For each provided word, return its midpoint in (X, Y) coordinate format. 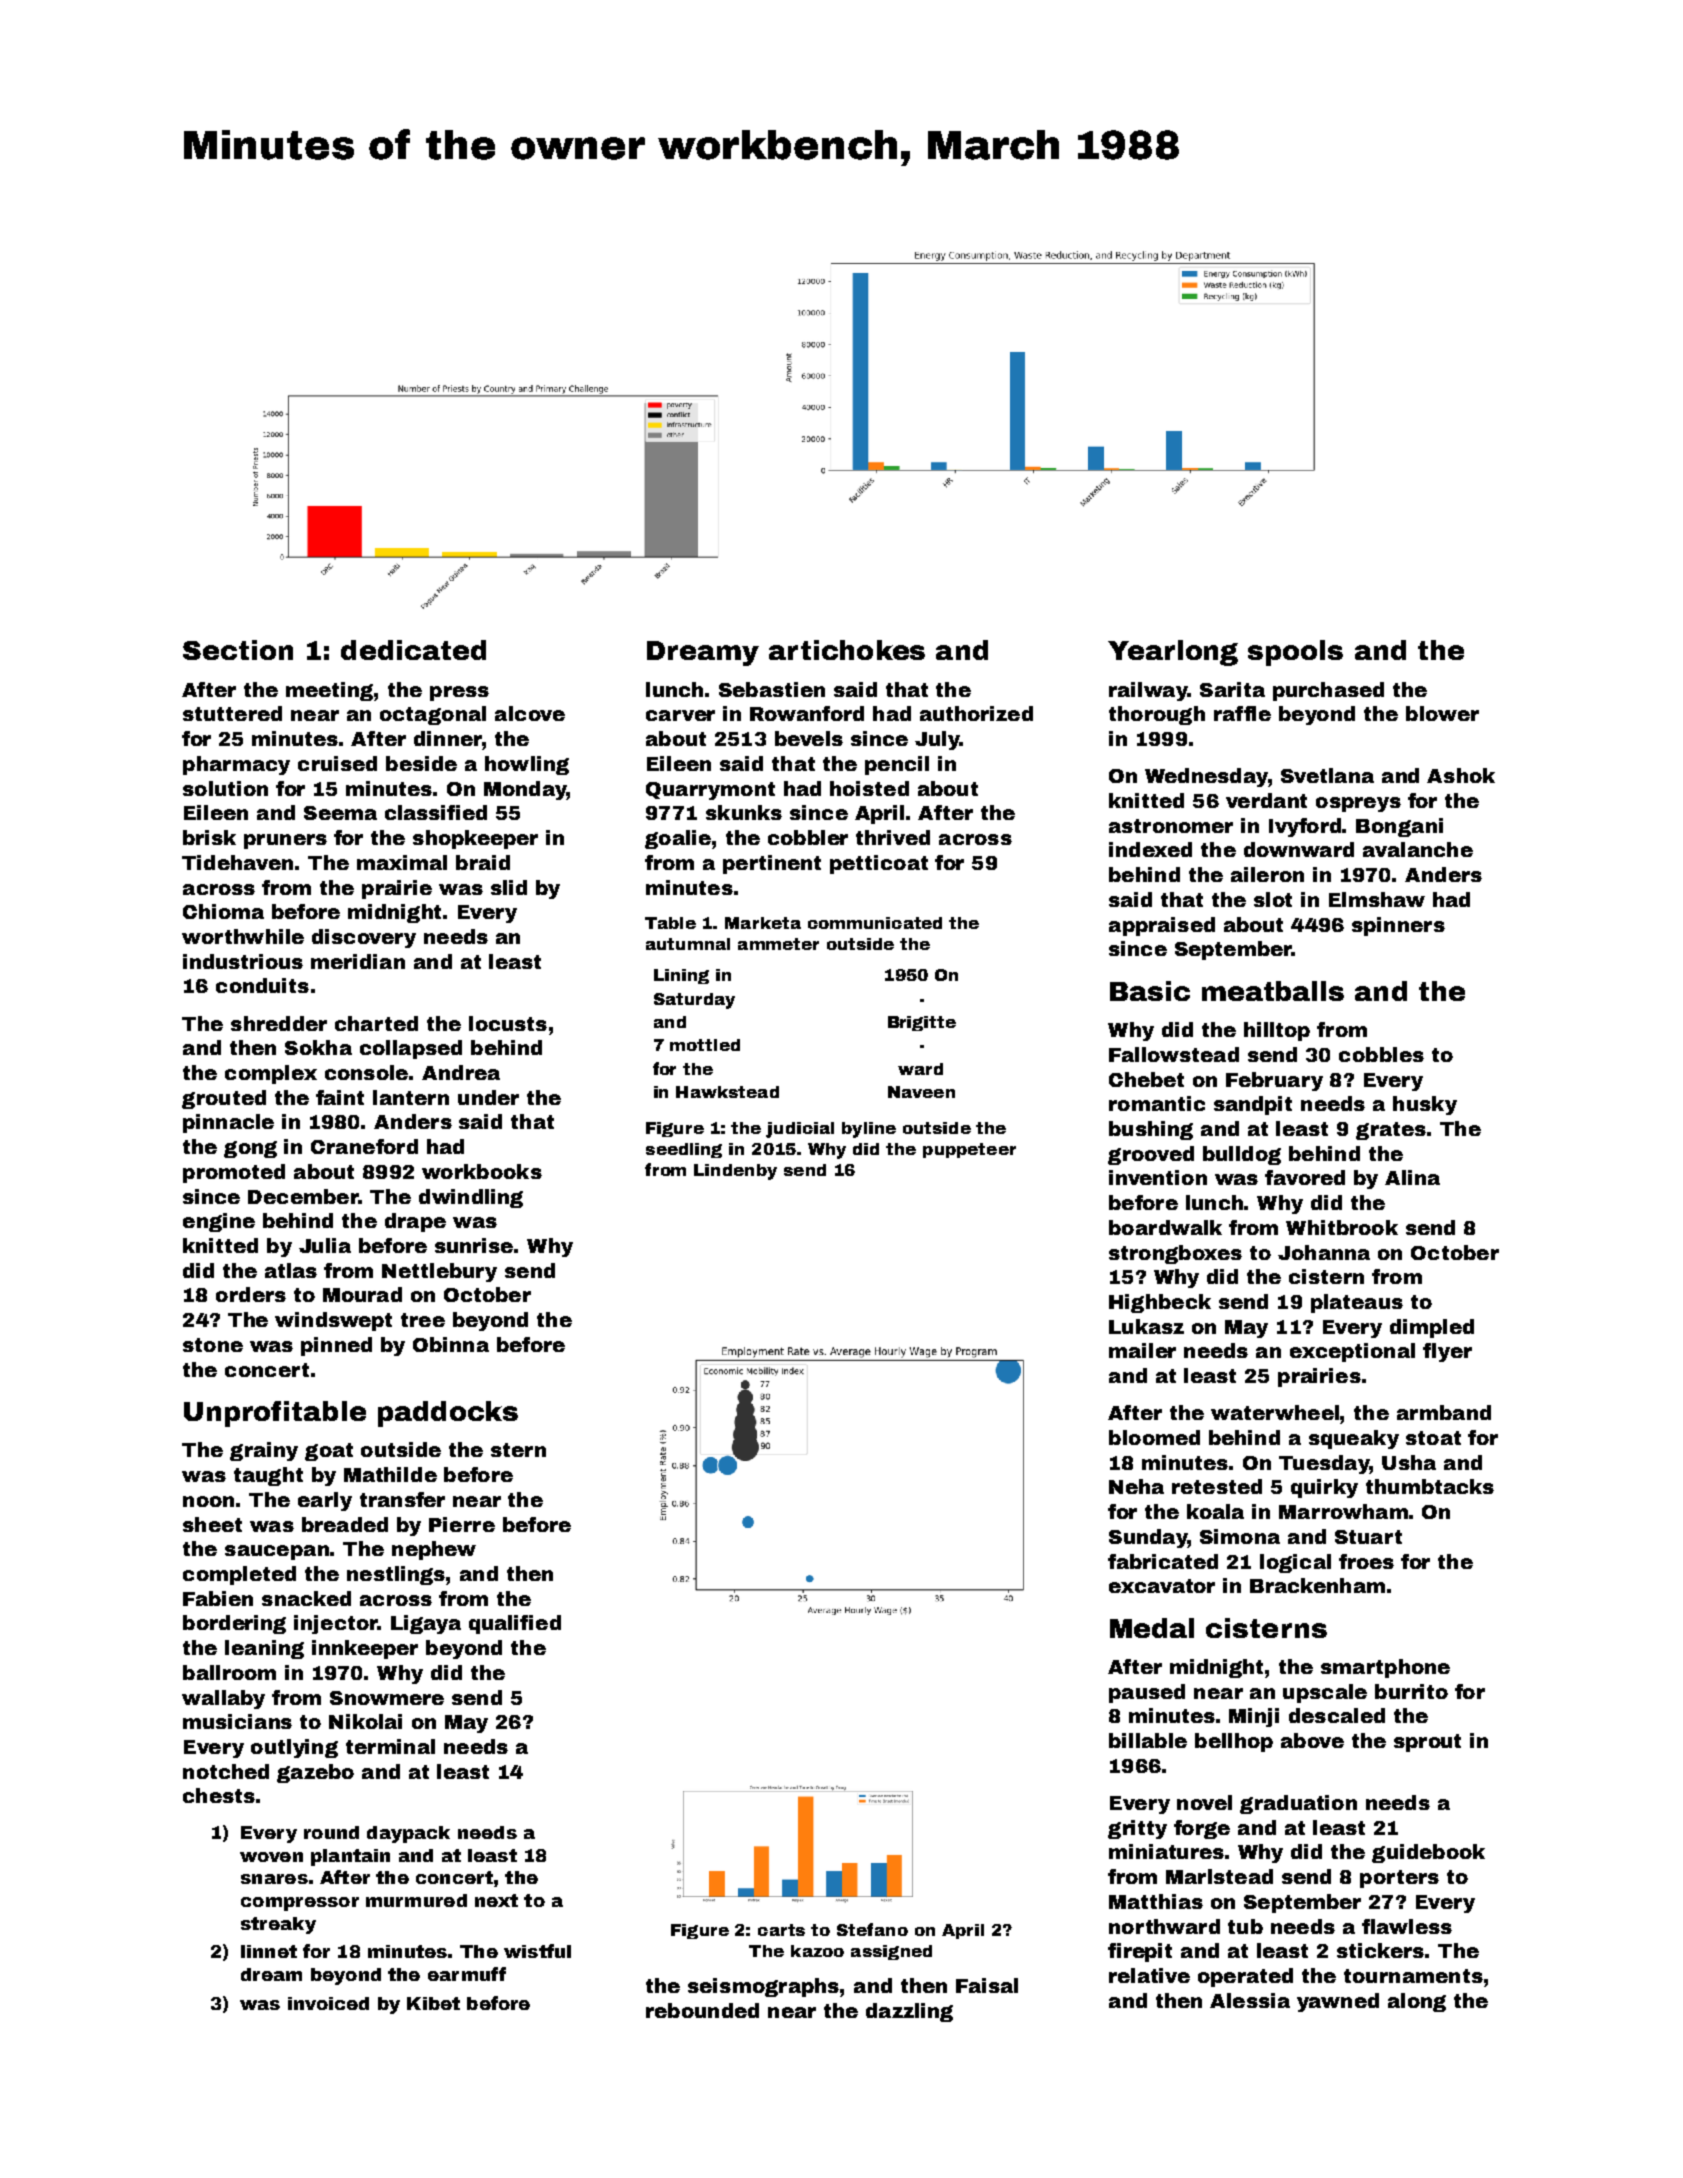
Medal (1152, 1628)
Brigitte (922, 1023)
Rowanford (807, 713)
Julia (325, 1245)
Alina (1412, 1177)
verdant (1266, 800)
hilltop (1277, 1031)
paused (1147, 1693)
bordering (234, 1624)
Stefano (872, 1929)
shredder (279, 1023)
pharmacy (236, 765)
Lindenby (735, 1172)
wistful (537, 1951)
